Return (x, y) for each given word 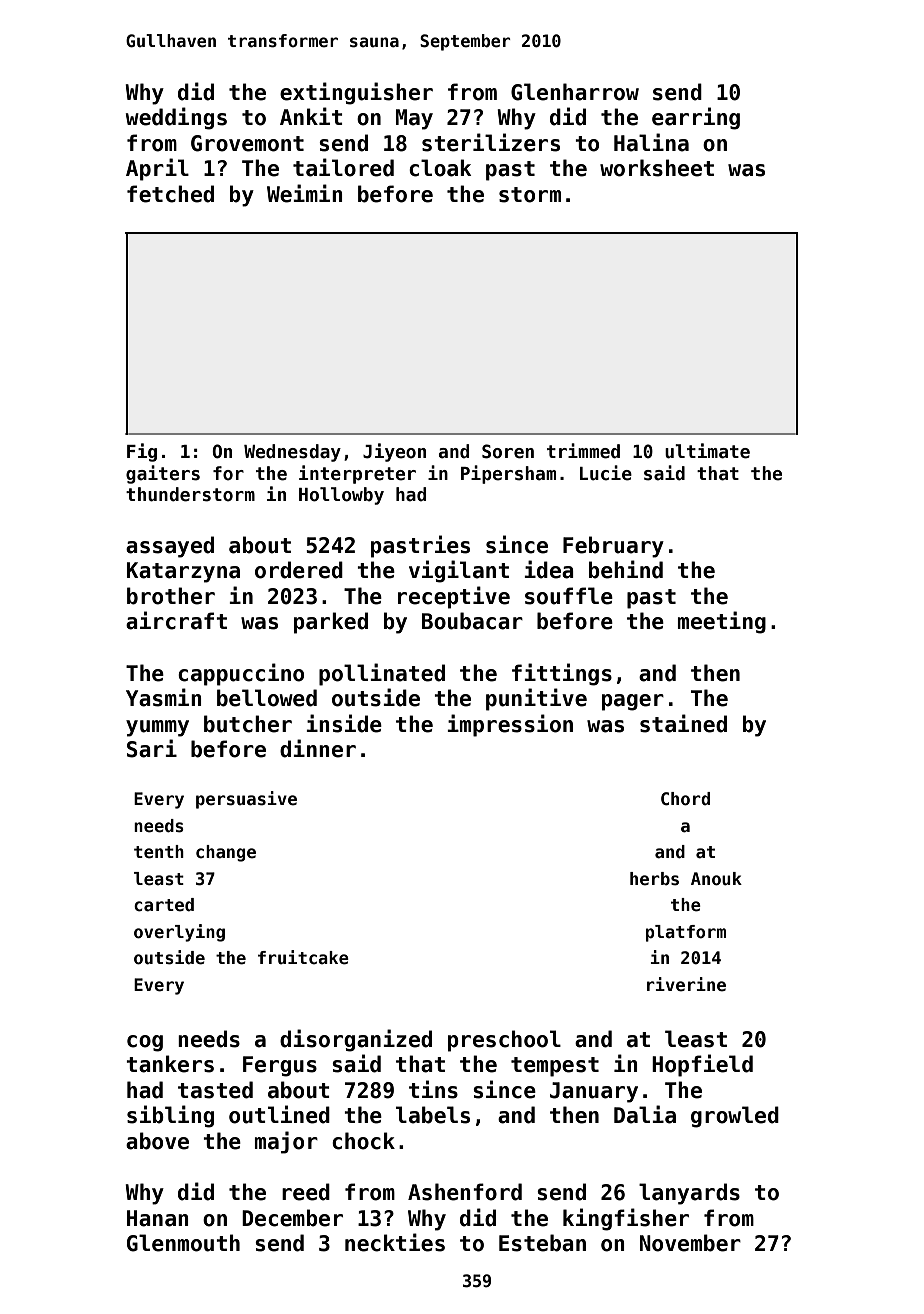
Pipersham (508, 474)
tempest (555, 1067)
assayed (170, 547)
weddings (176, 118)
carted (164, 905)
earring (696, 118)
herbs (654, 879)
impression (510, 725)
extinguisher (356, 93)
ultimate (707, 451)
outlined (279, 1114)
